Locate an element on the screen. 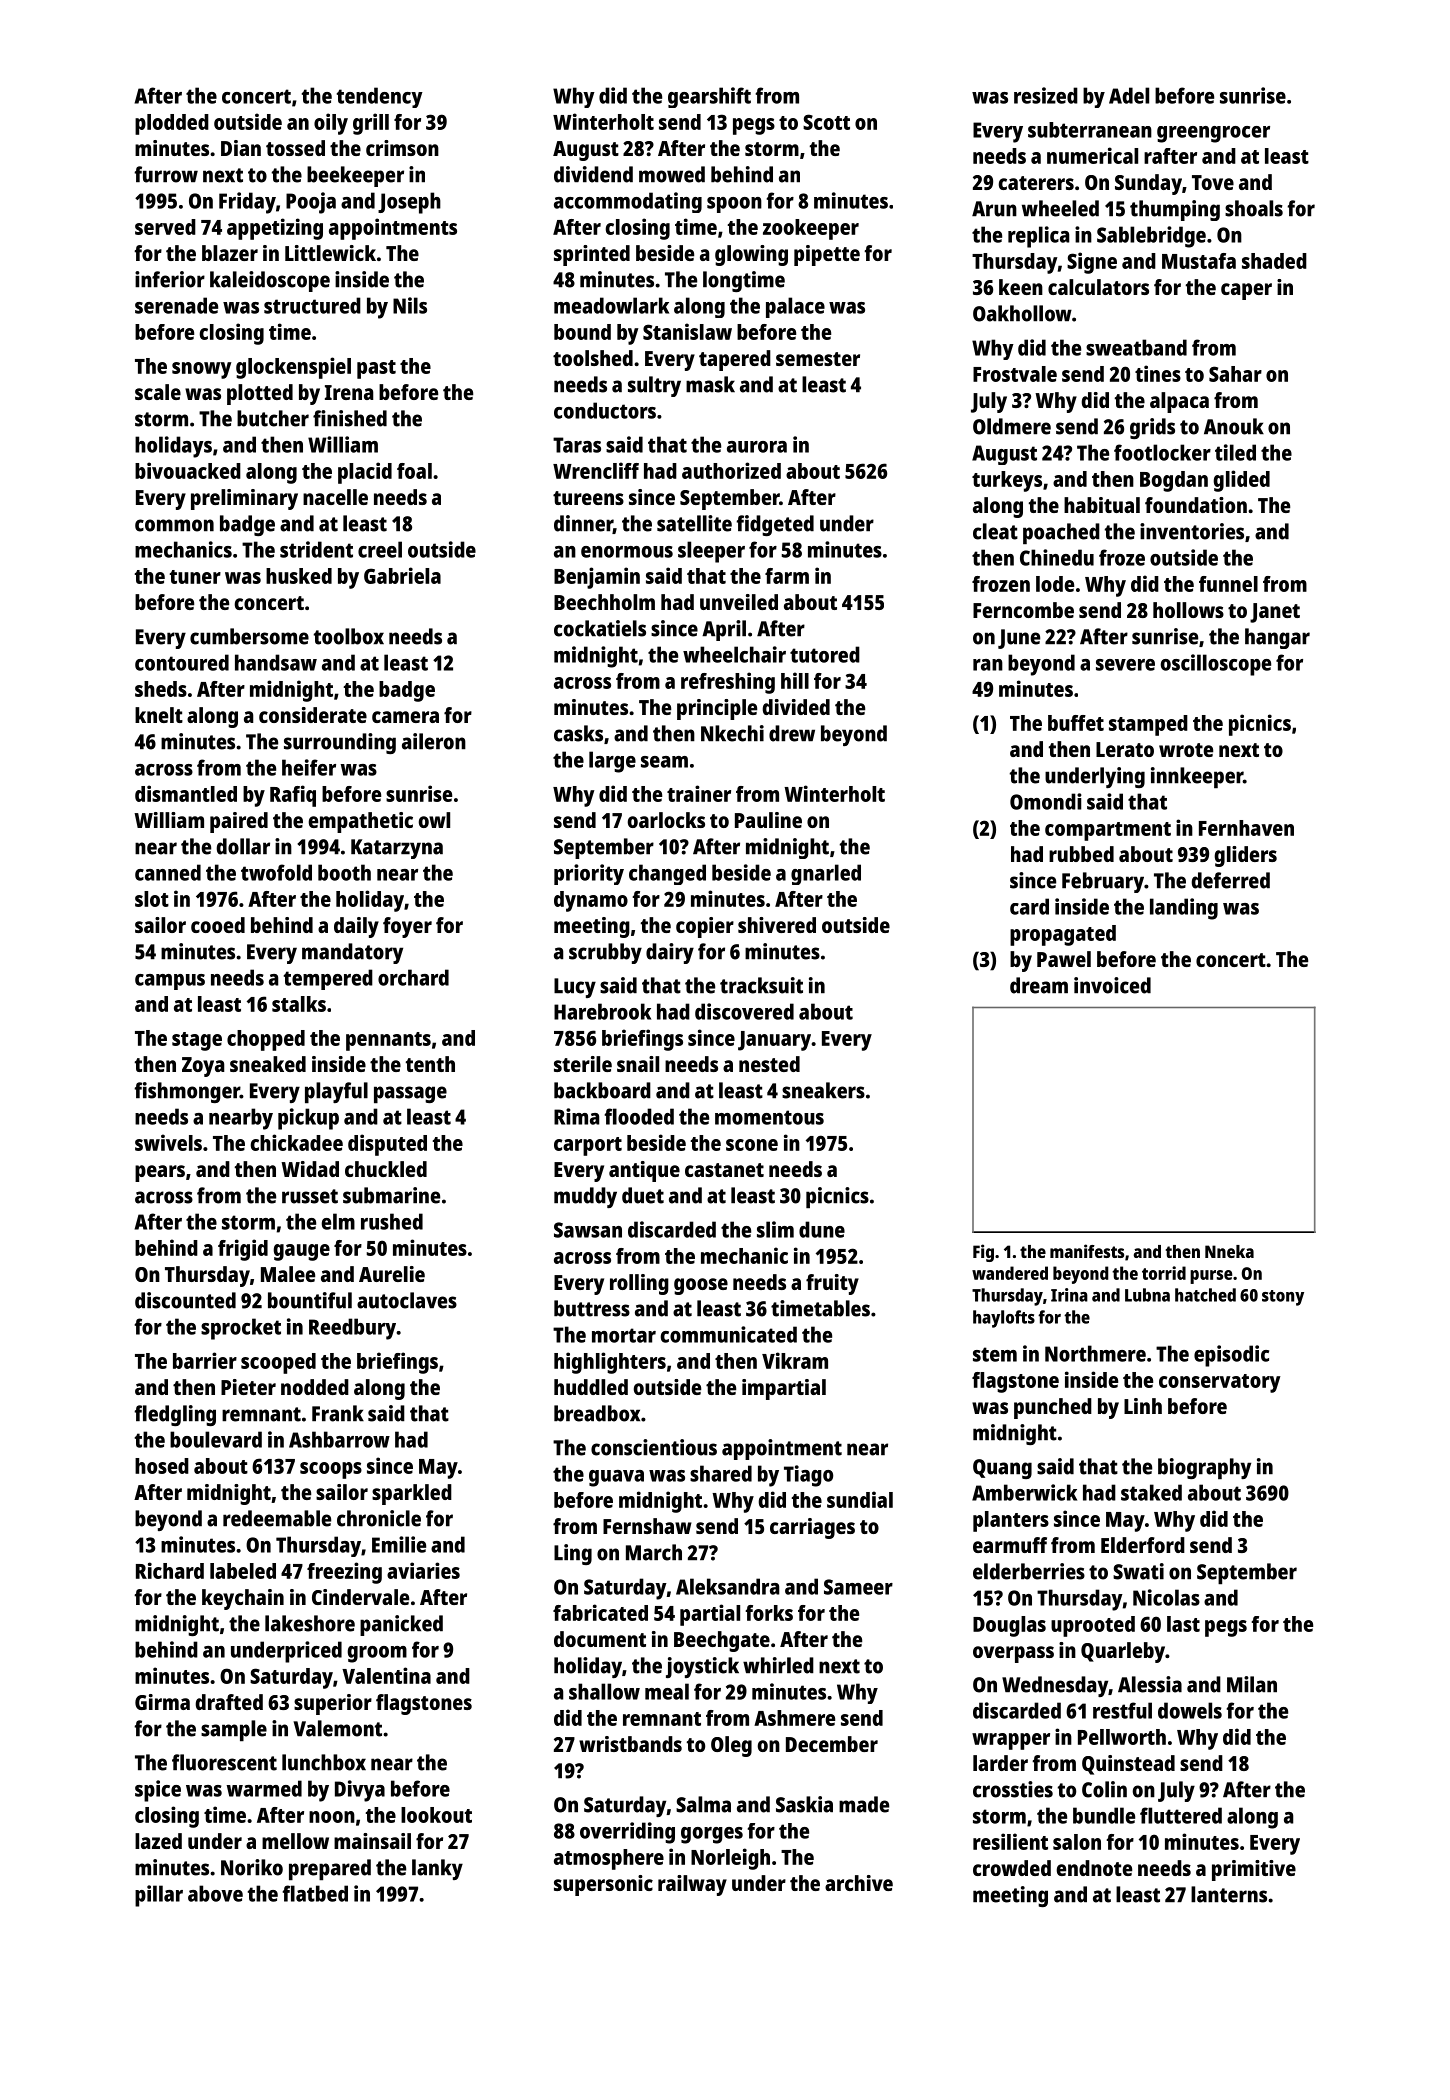 The width and height of the screenshot is (1450, 2100). plodded is located at coordinates (172, 124).
